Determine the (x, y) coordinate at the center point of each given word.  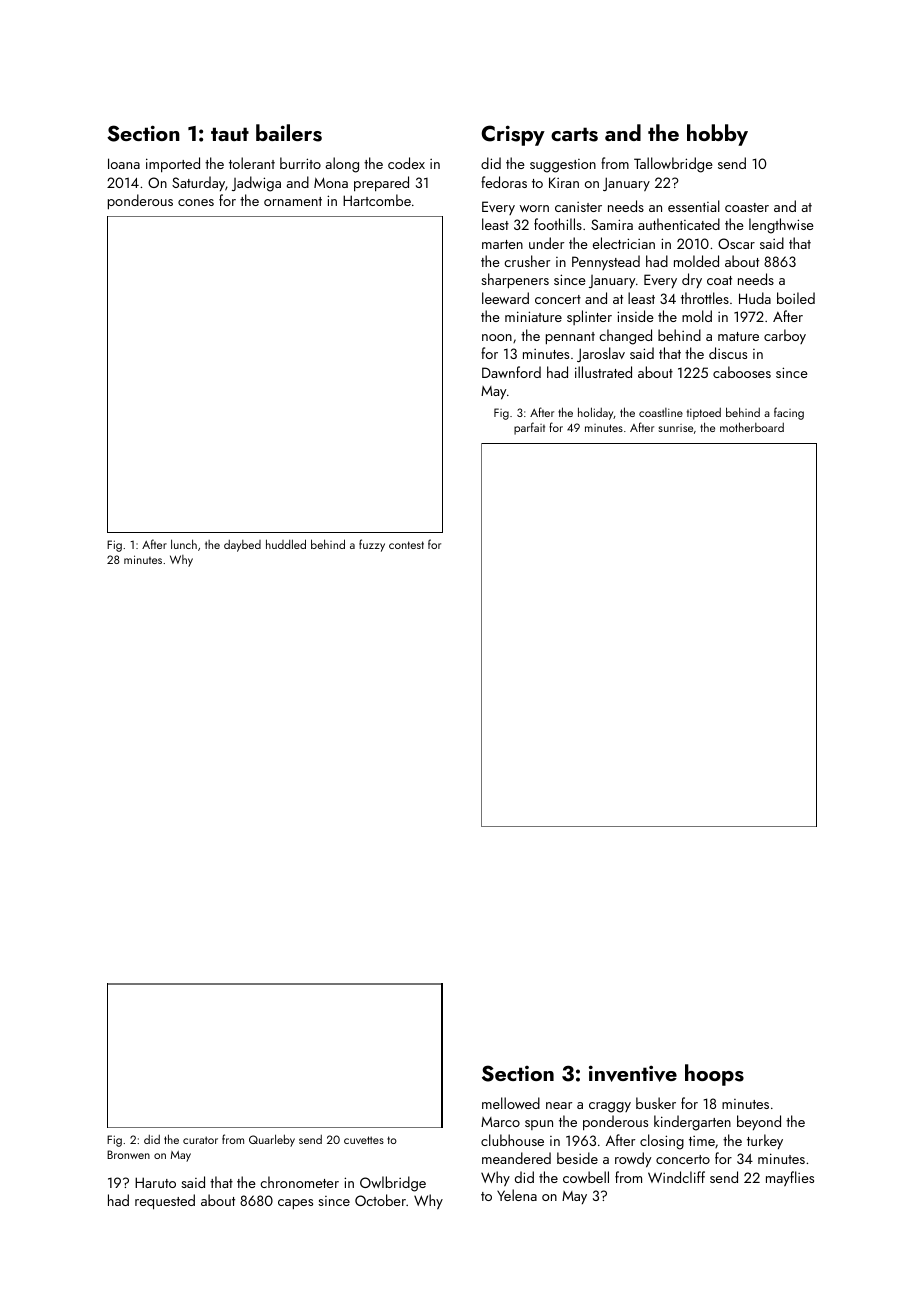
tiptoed (704, 414)
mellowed (511, 1103)
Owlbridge (393, 1184)
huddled (286, 544)
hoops (714, 1075)
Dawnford (511, 372)
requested (165, 1202)
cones (196, 202)
